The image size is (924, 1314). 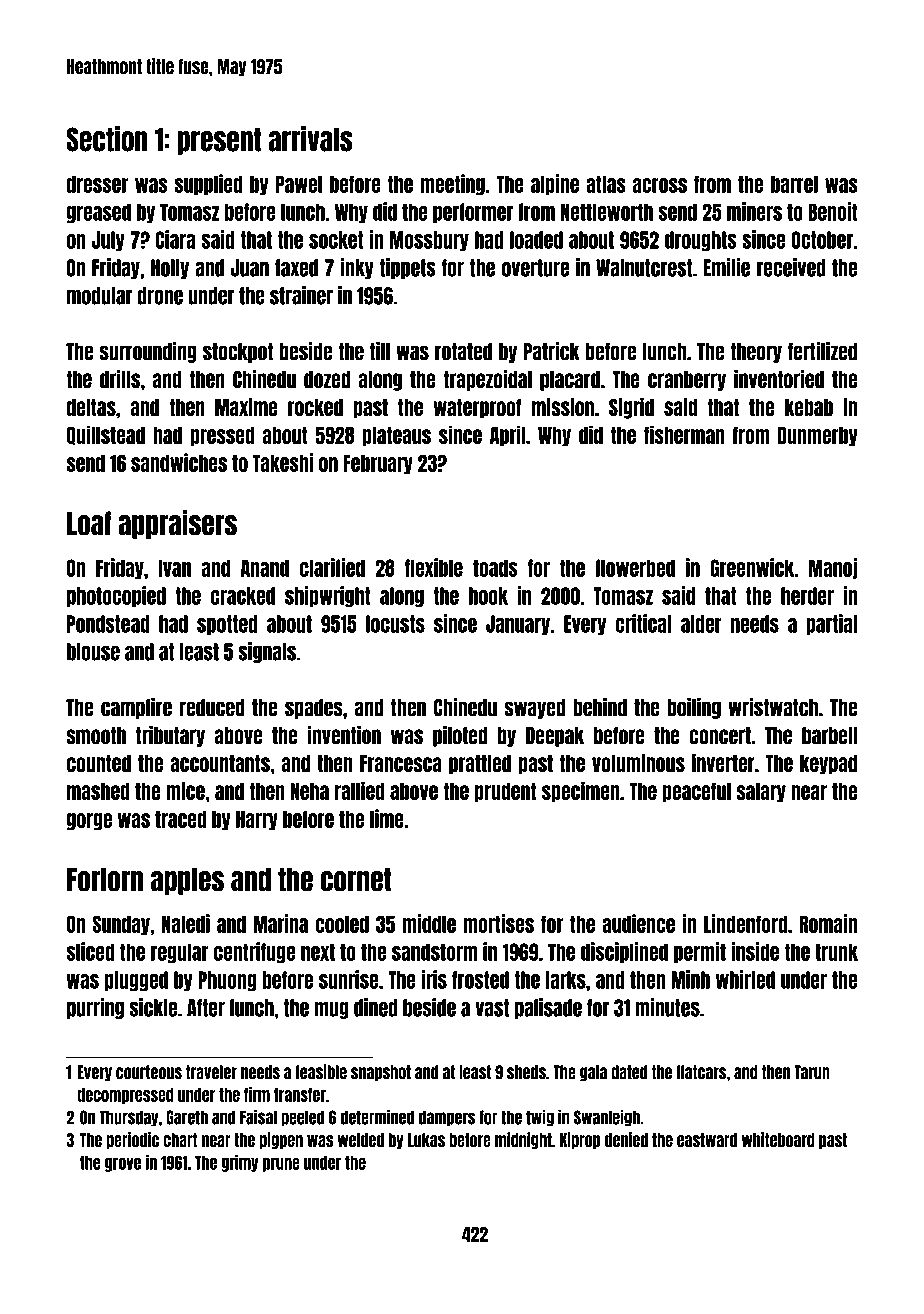 I want to click on partial, so click(x=831, y=624).
